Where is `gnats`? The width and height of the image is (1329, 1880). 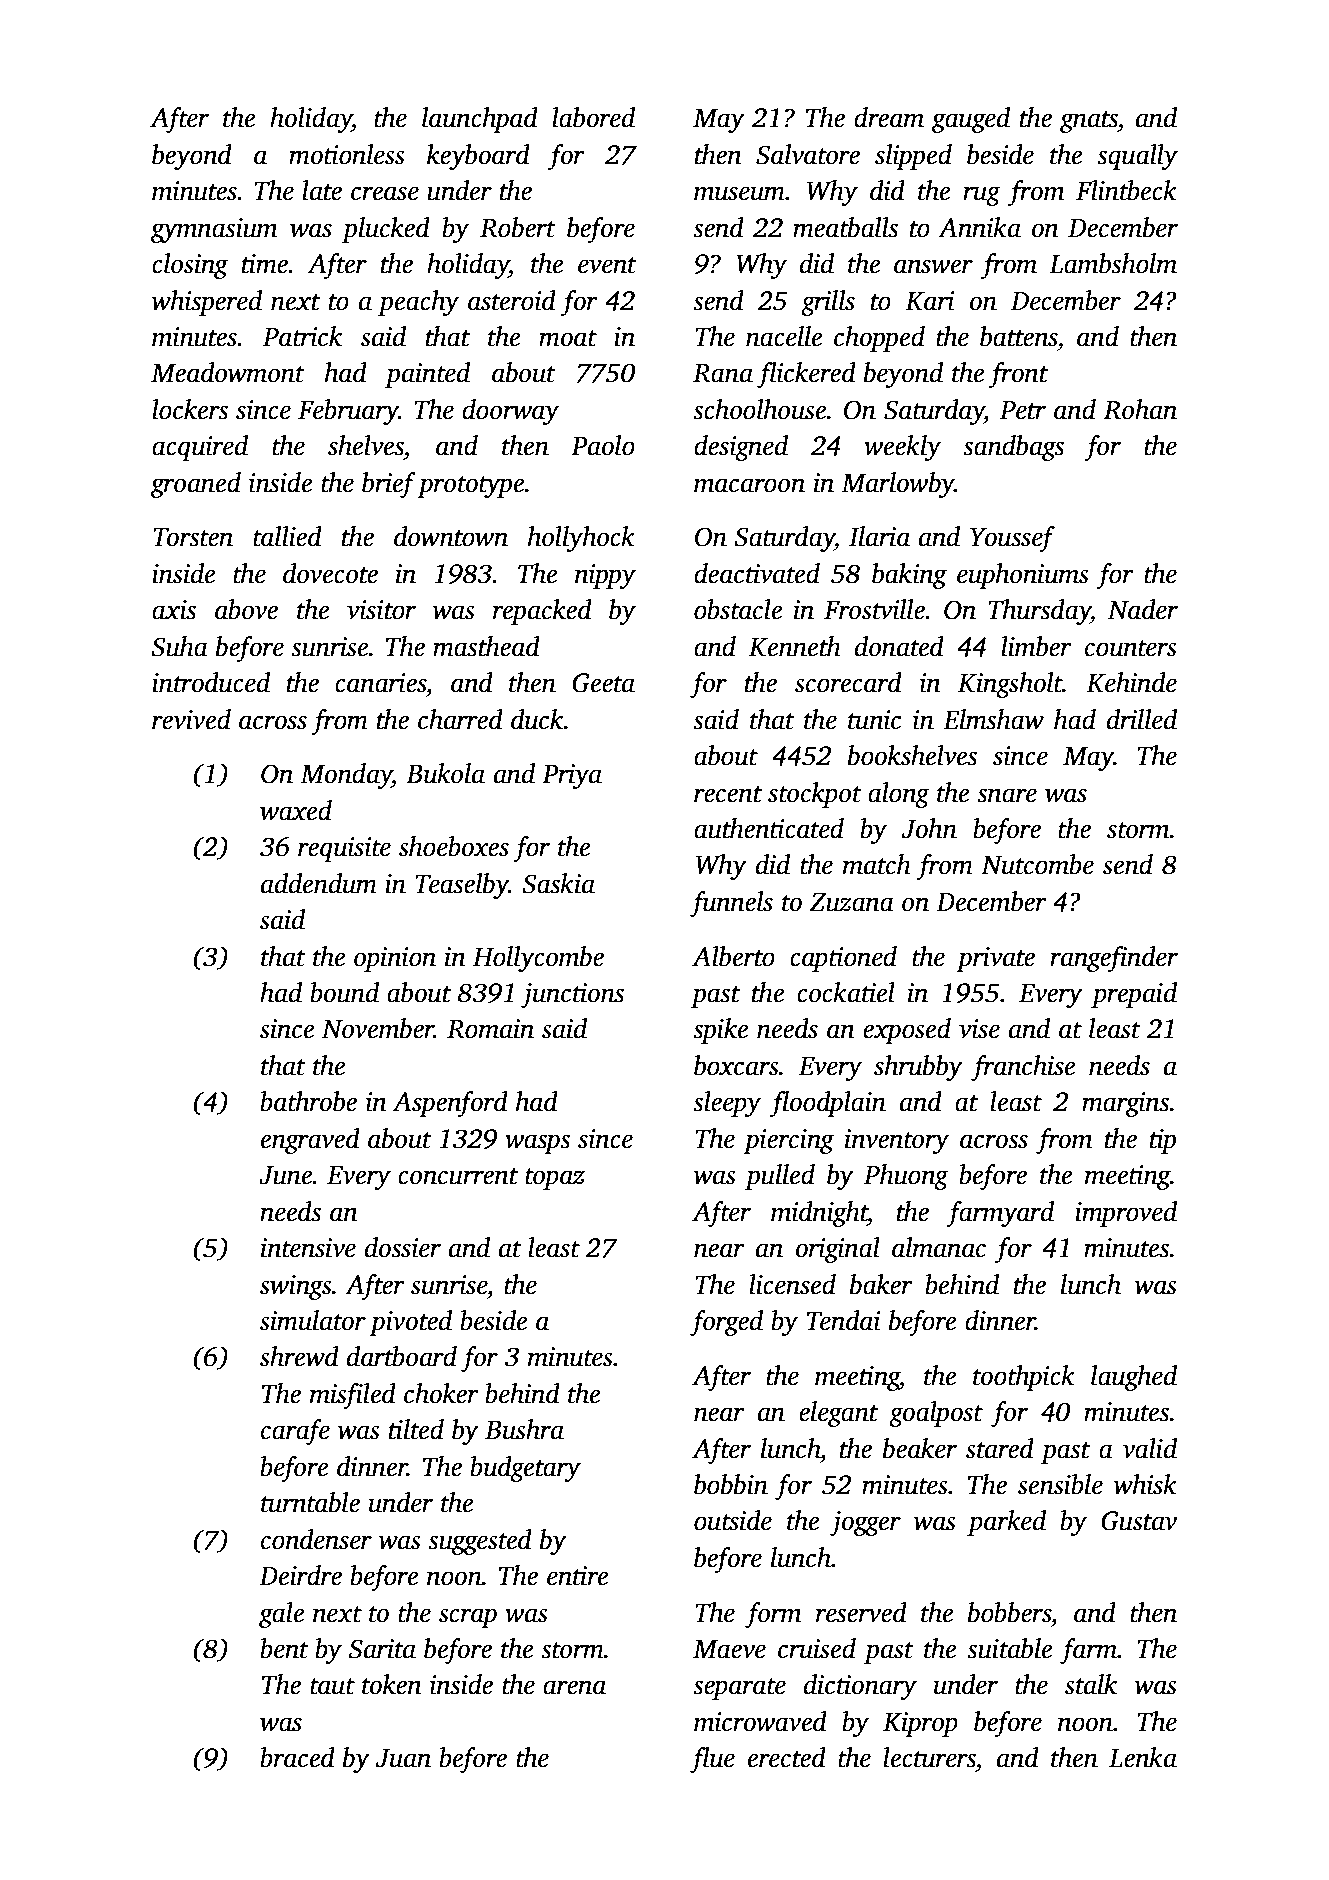 gnats is located at coordinates (1089, 122).
